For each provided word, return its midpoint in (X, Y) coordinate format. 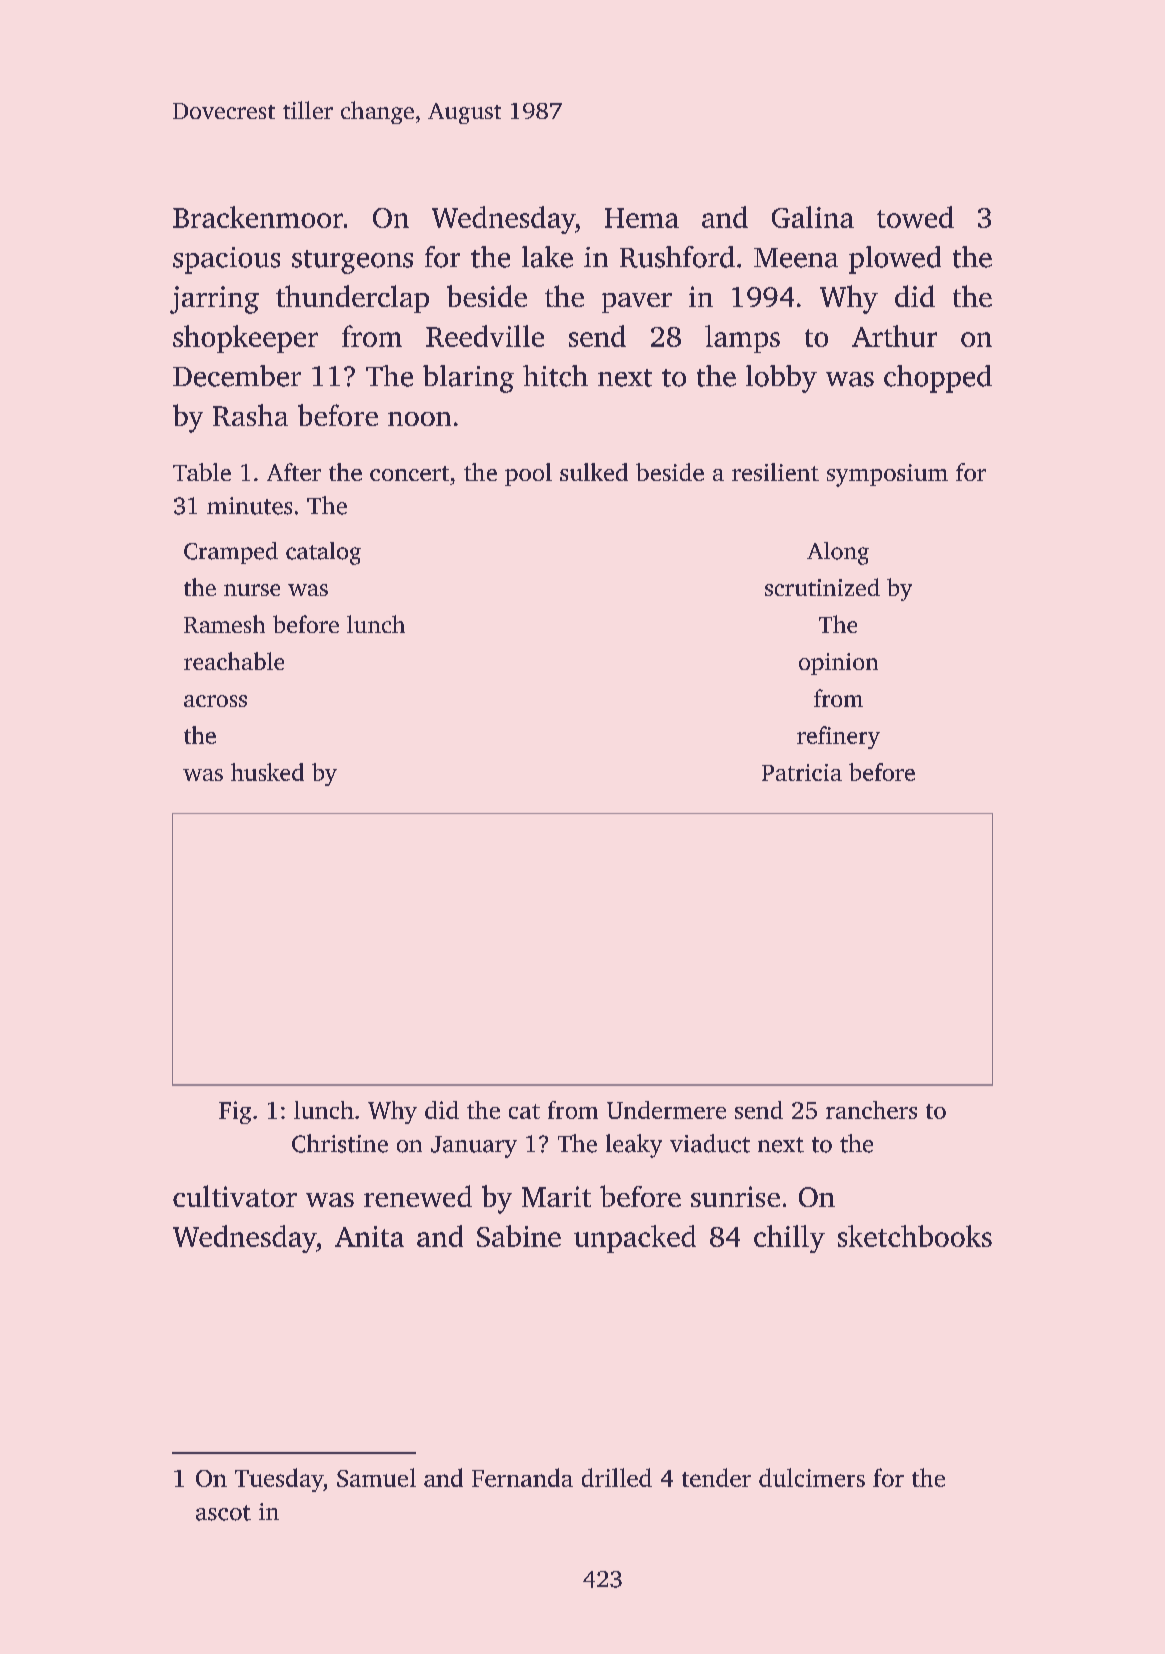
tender (716, 1477)
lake (547, 257)
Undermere (666, 1110)
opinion (838, 664)
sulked (594, 472)
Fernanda (522, 1477)
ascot (223, 1513)
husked (267, 772)
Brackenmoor (258, 217)
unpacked (635, 1239)
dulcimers (812, 1477)
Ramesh (224, 624)
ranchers (871, 1110)
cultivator (235, 1196)
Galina (813, 217)
